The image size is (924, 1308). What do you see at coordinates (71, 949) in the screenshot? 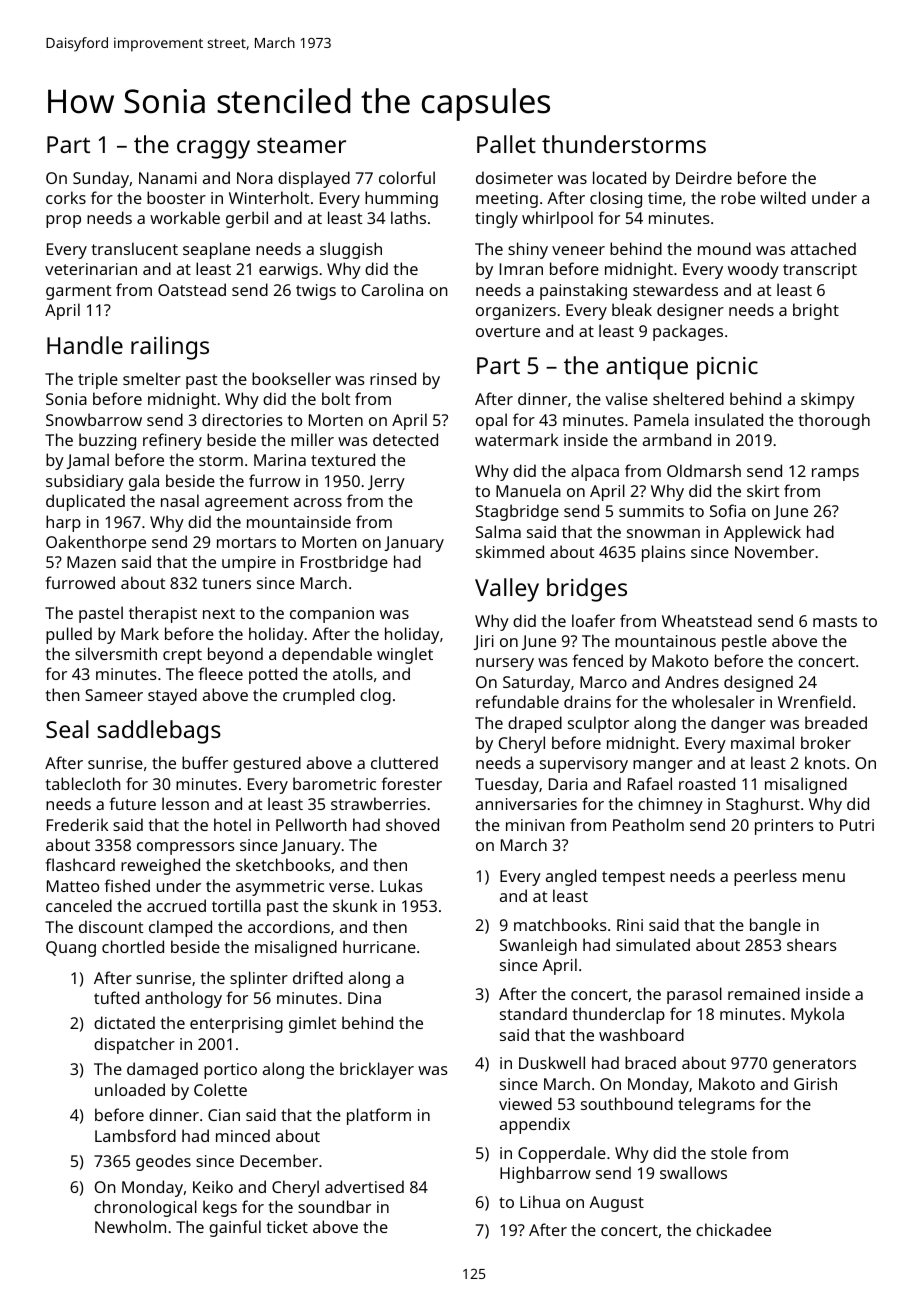
I see `Quang` at bounding box center [71, 949].
